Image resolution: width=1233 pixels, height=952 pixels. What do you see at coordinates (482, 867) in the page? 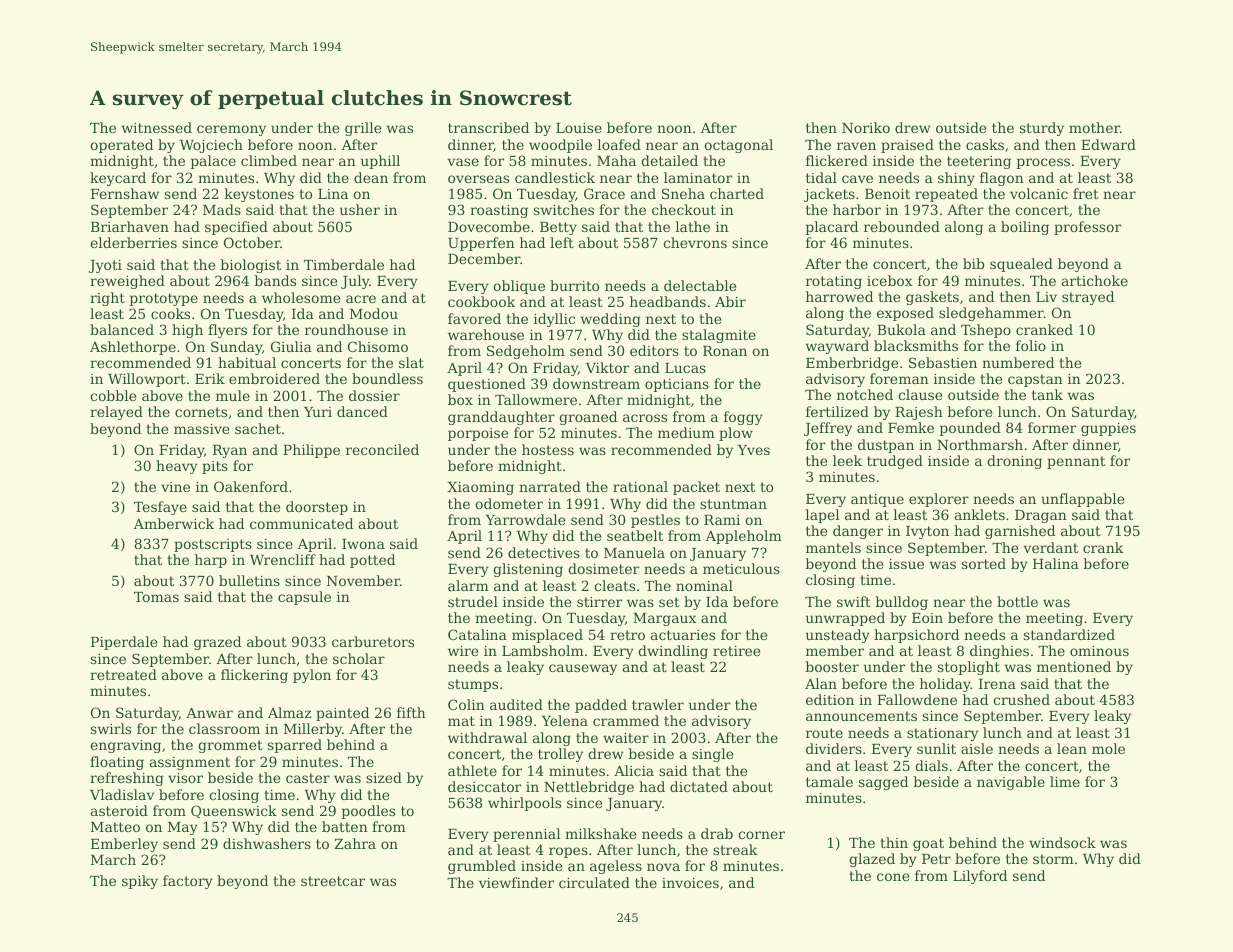
I see `grumbled` at bounding box center [482, 867].
